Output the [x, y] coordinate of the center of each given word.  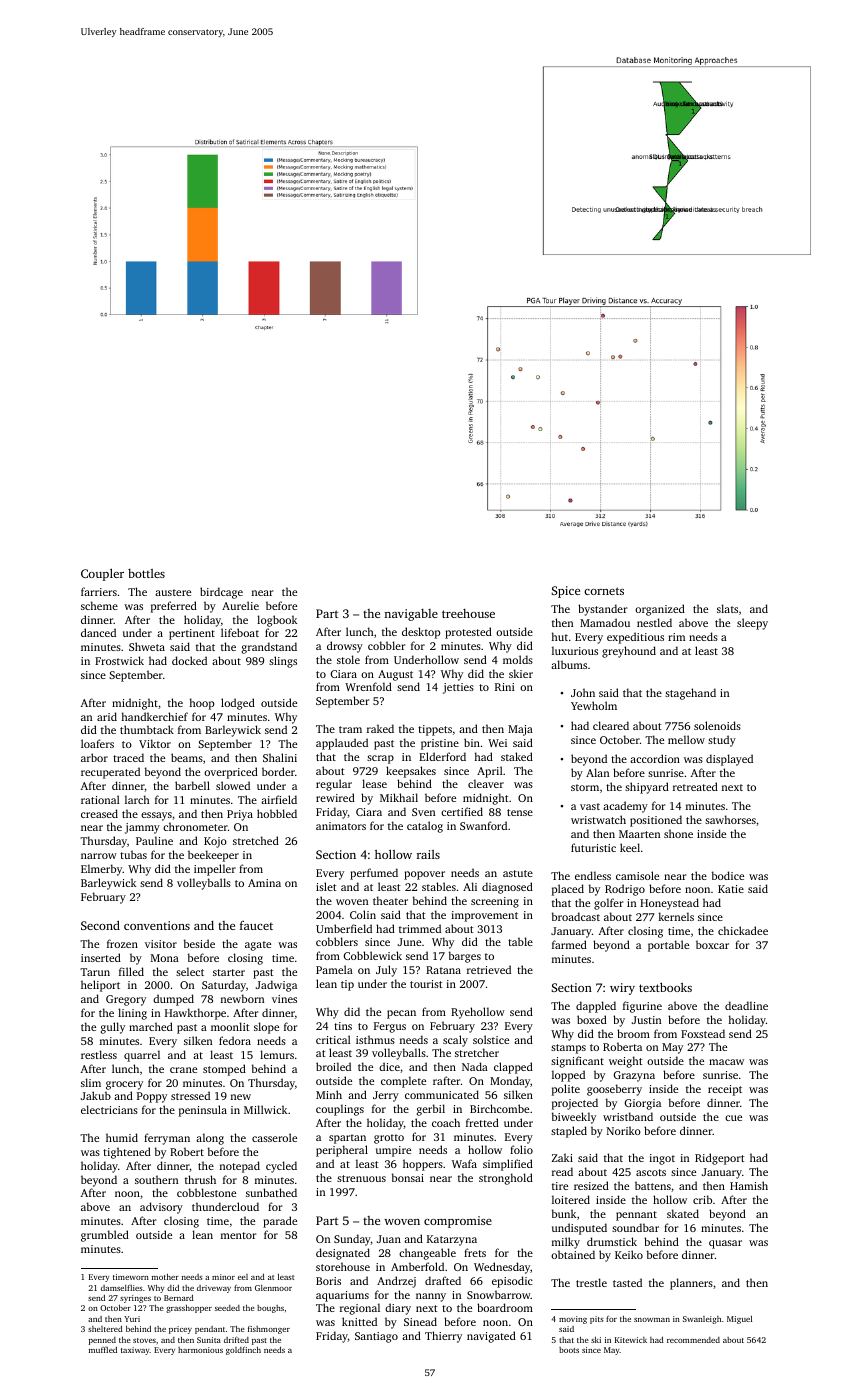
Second [100, 925]
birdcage [221, 593]
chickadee [743, 930]
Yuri [132, 1319]
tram [350, 729]
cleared [611, 725]
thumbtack [147, 729]
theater [390, 900]
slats [727, 608]
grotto [389, 1139]
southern [156, 1179]
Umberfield [344, 928]
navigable [411, 615]
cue [733, 1118]
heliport [100, 986]
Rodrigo [625, 890]
